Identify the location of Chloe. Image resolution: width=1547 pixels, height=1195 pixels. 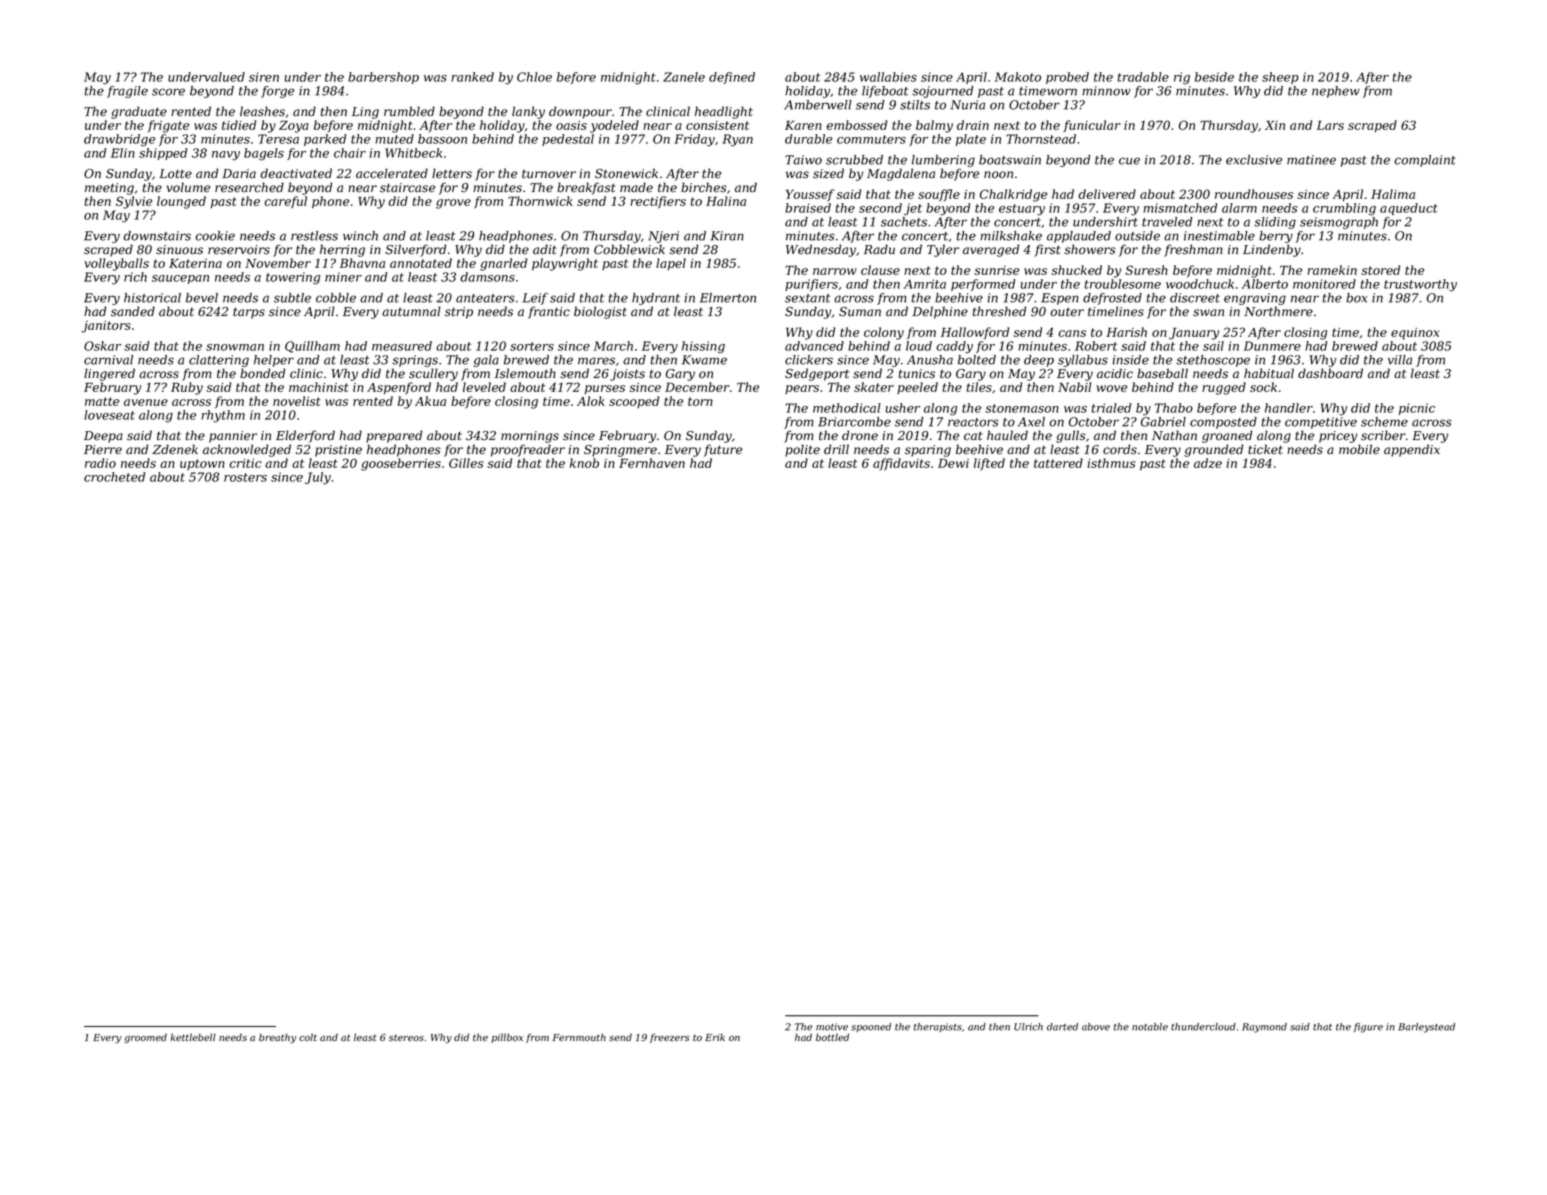
(534, 77).
